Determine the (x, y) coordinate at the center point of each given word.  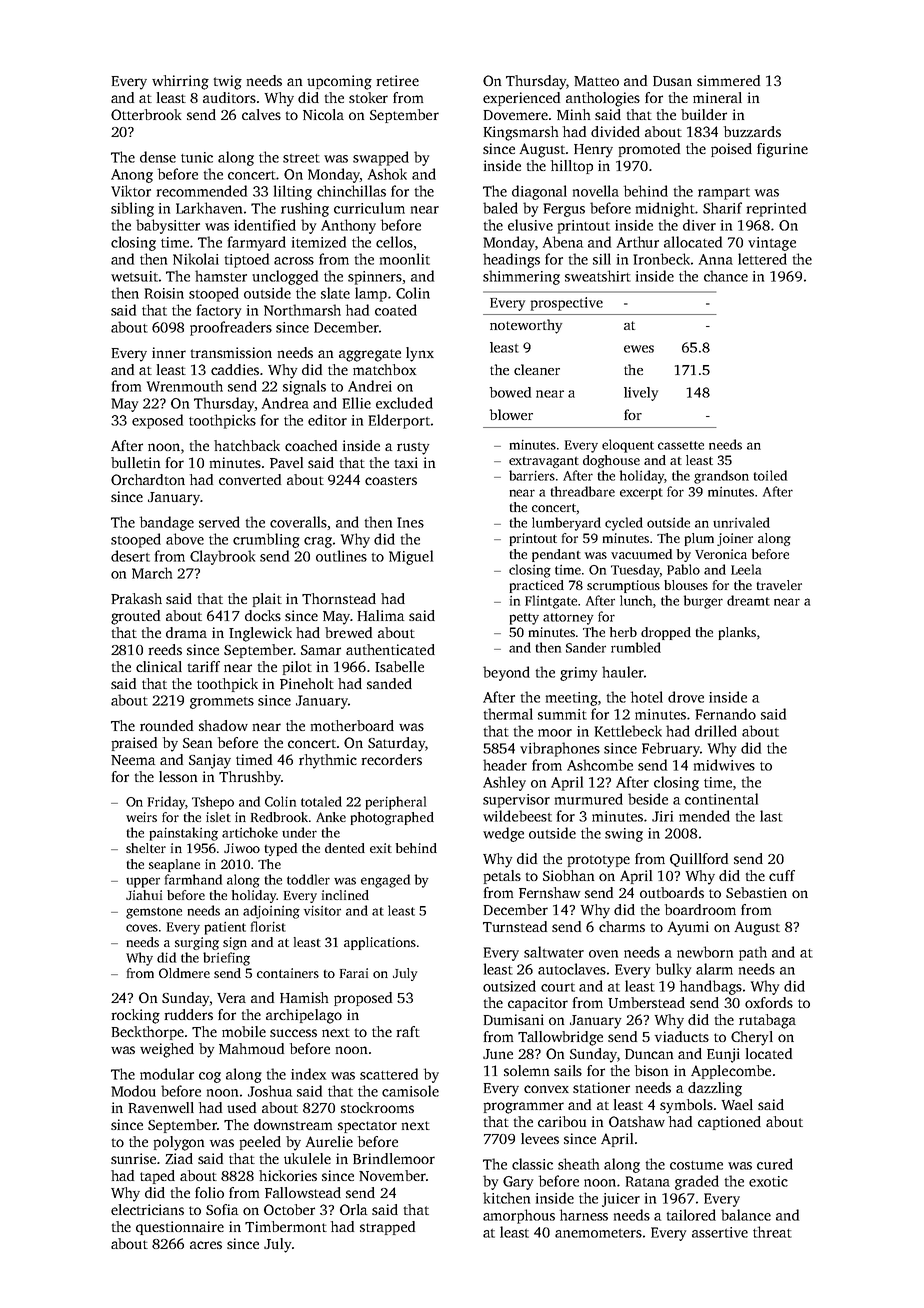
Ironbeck (661, 259)
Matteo (596, 81)
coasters (391, 480)
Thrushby (250, 778)
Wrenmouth (185, 386)
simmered (728, 80)
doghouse (611, 461)
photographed (392, 818)
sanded (389, 683)
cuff (782, 875)
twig (228, 82)
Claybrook (222, 557)
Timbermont (286, 1226)
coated (396, 310)
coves (142, 928)
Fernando (725, 714)
